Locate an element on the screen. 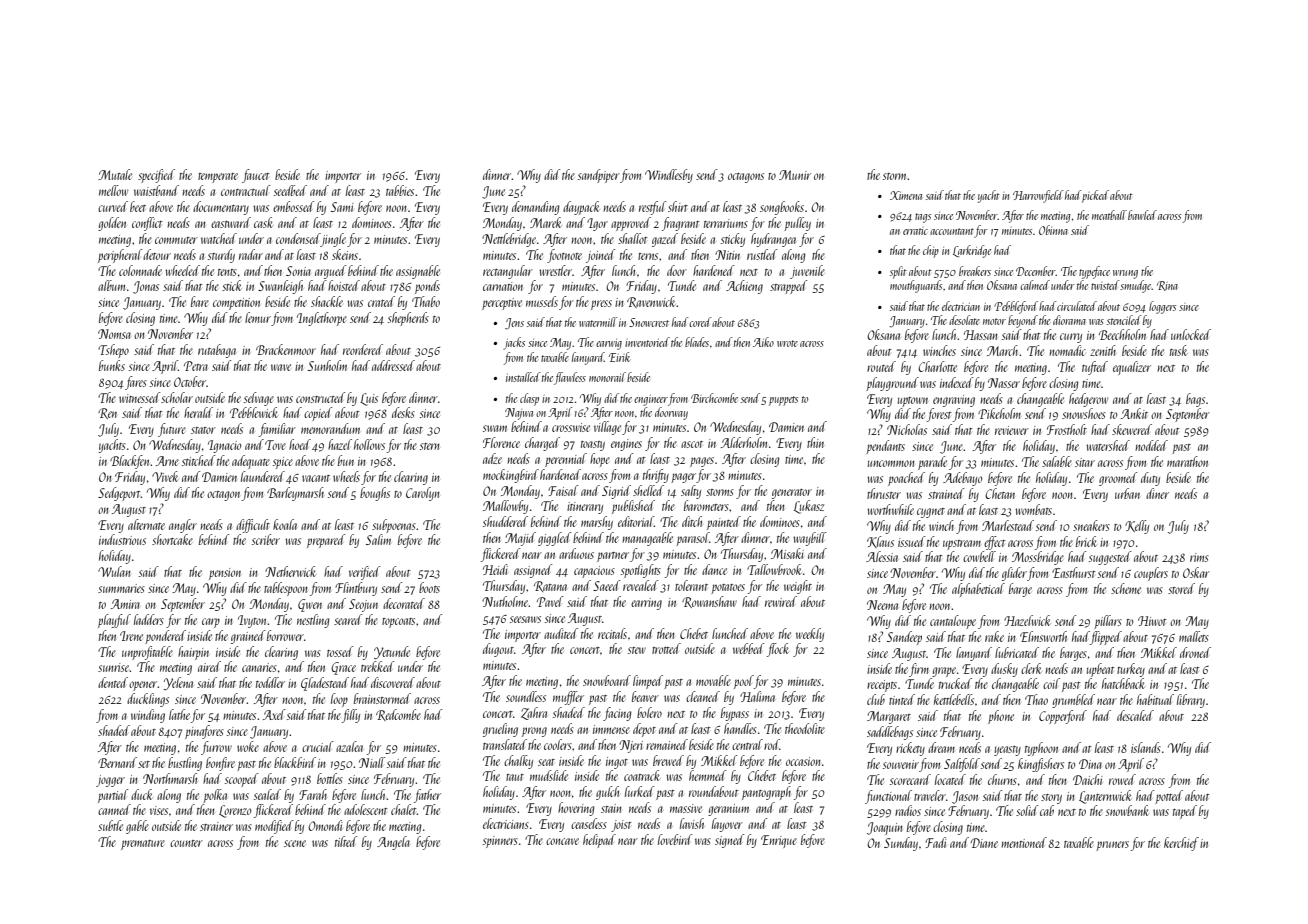 Image resolution: width=1308 pixels, height=924 pixels. Florence is located at coordinates (501, 442).
